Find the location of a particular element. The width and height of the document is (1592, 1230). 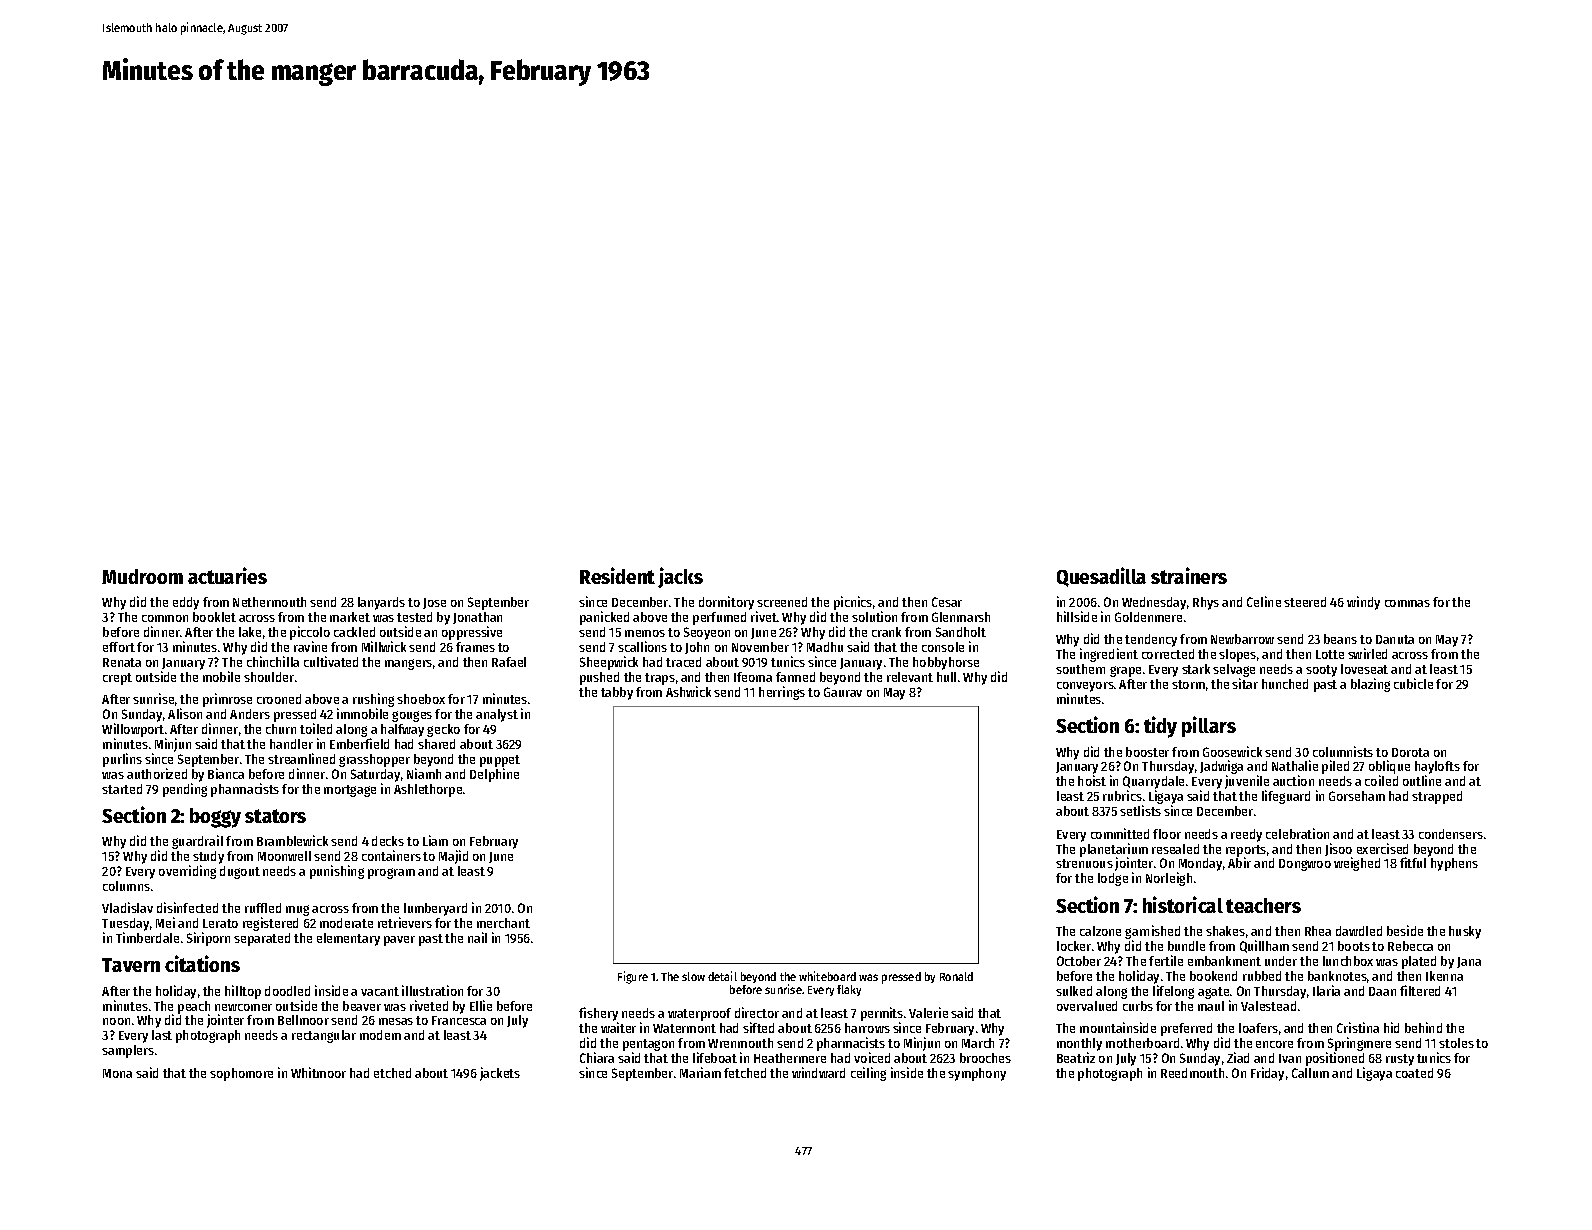

shoulder is located at coordinates (269, 677).
